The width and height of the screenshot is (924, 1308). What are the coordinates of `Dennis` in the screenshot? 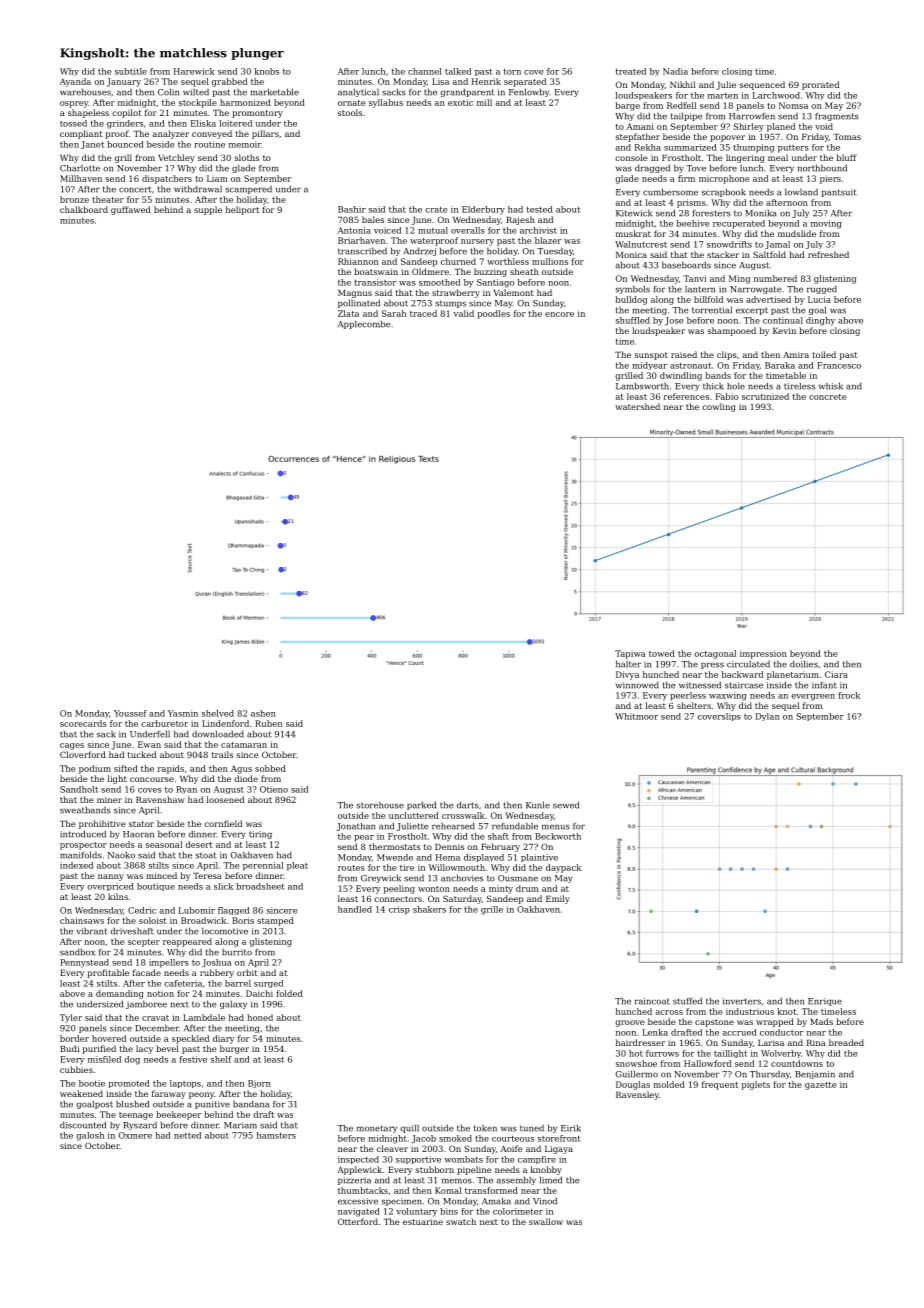 It's located at (449, 847).
